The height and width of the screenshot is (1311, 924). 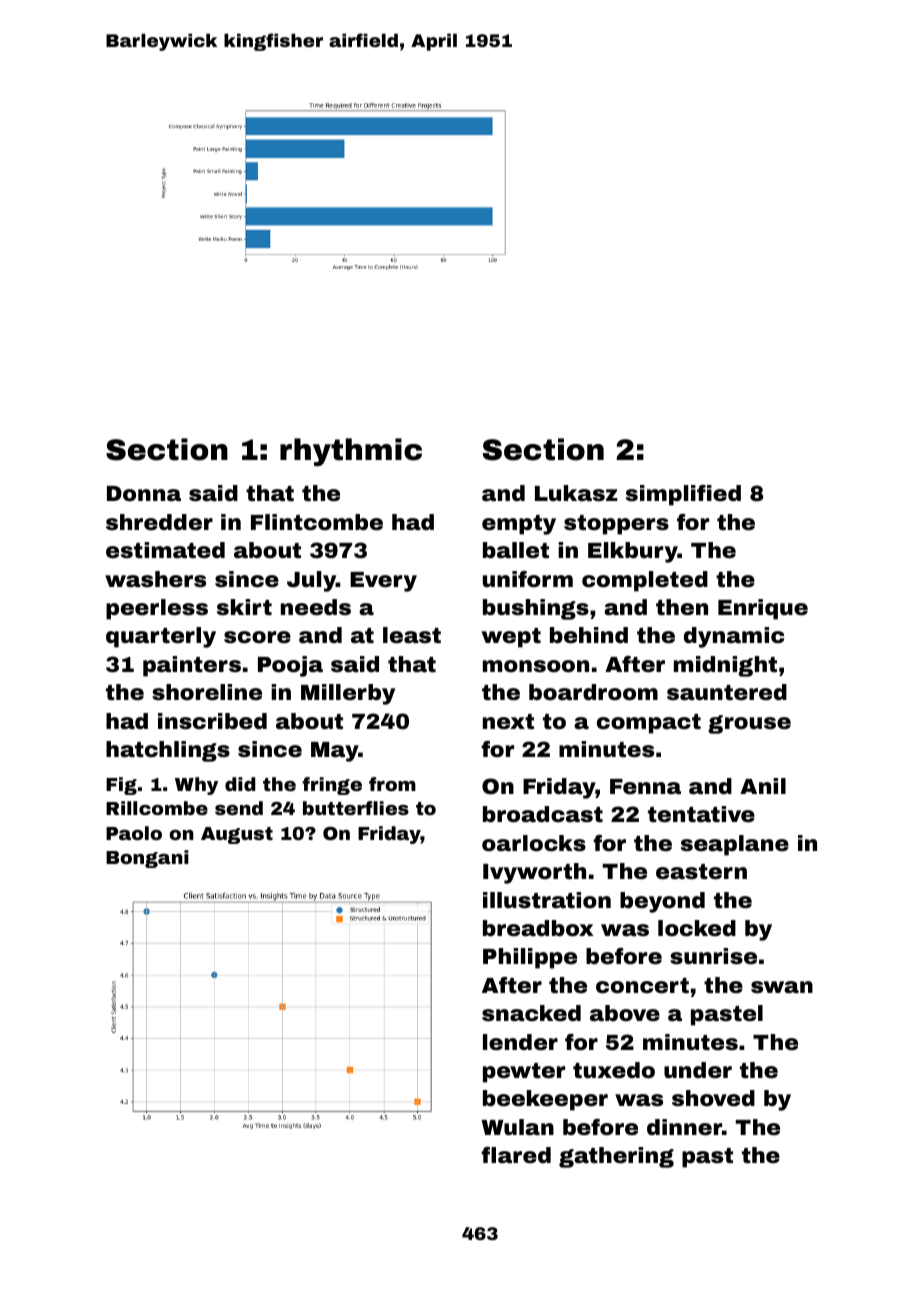 What do you see at coordinates (683, 495) in the screenshot?
I see `simplified` at bounding box center [683, 495].
